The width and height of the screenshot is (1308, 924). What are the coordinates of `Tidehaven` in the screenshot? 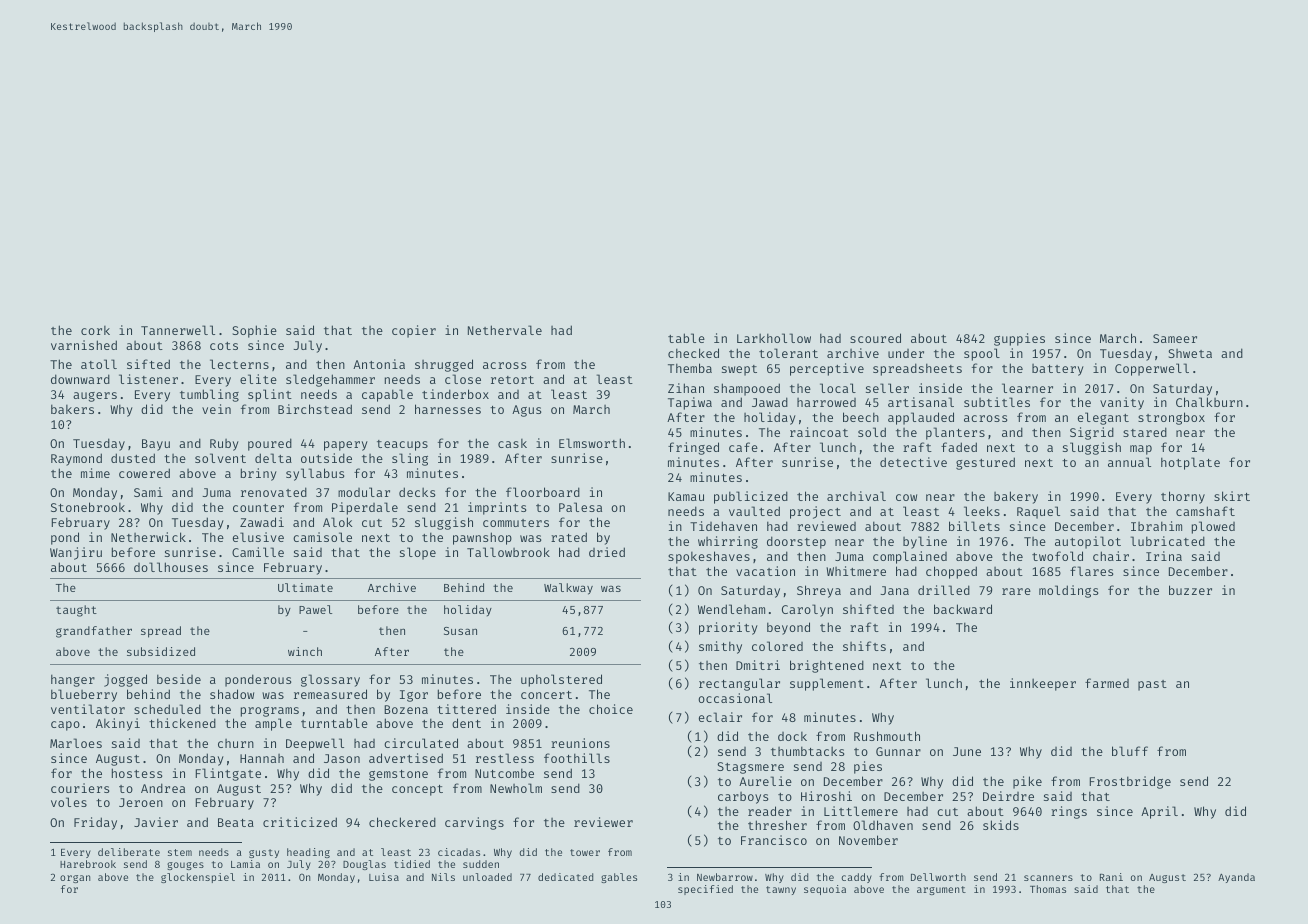 It's located at (723, 526).
